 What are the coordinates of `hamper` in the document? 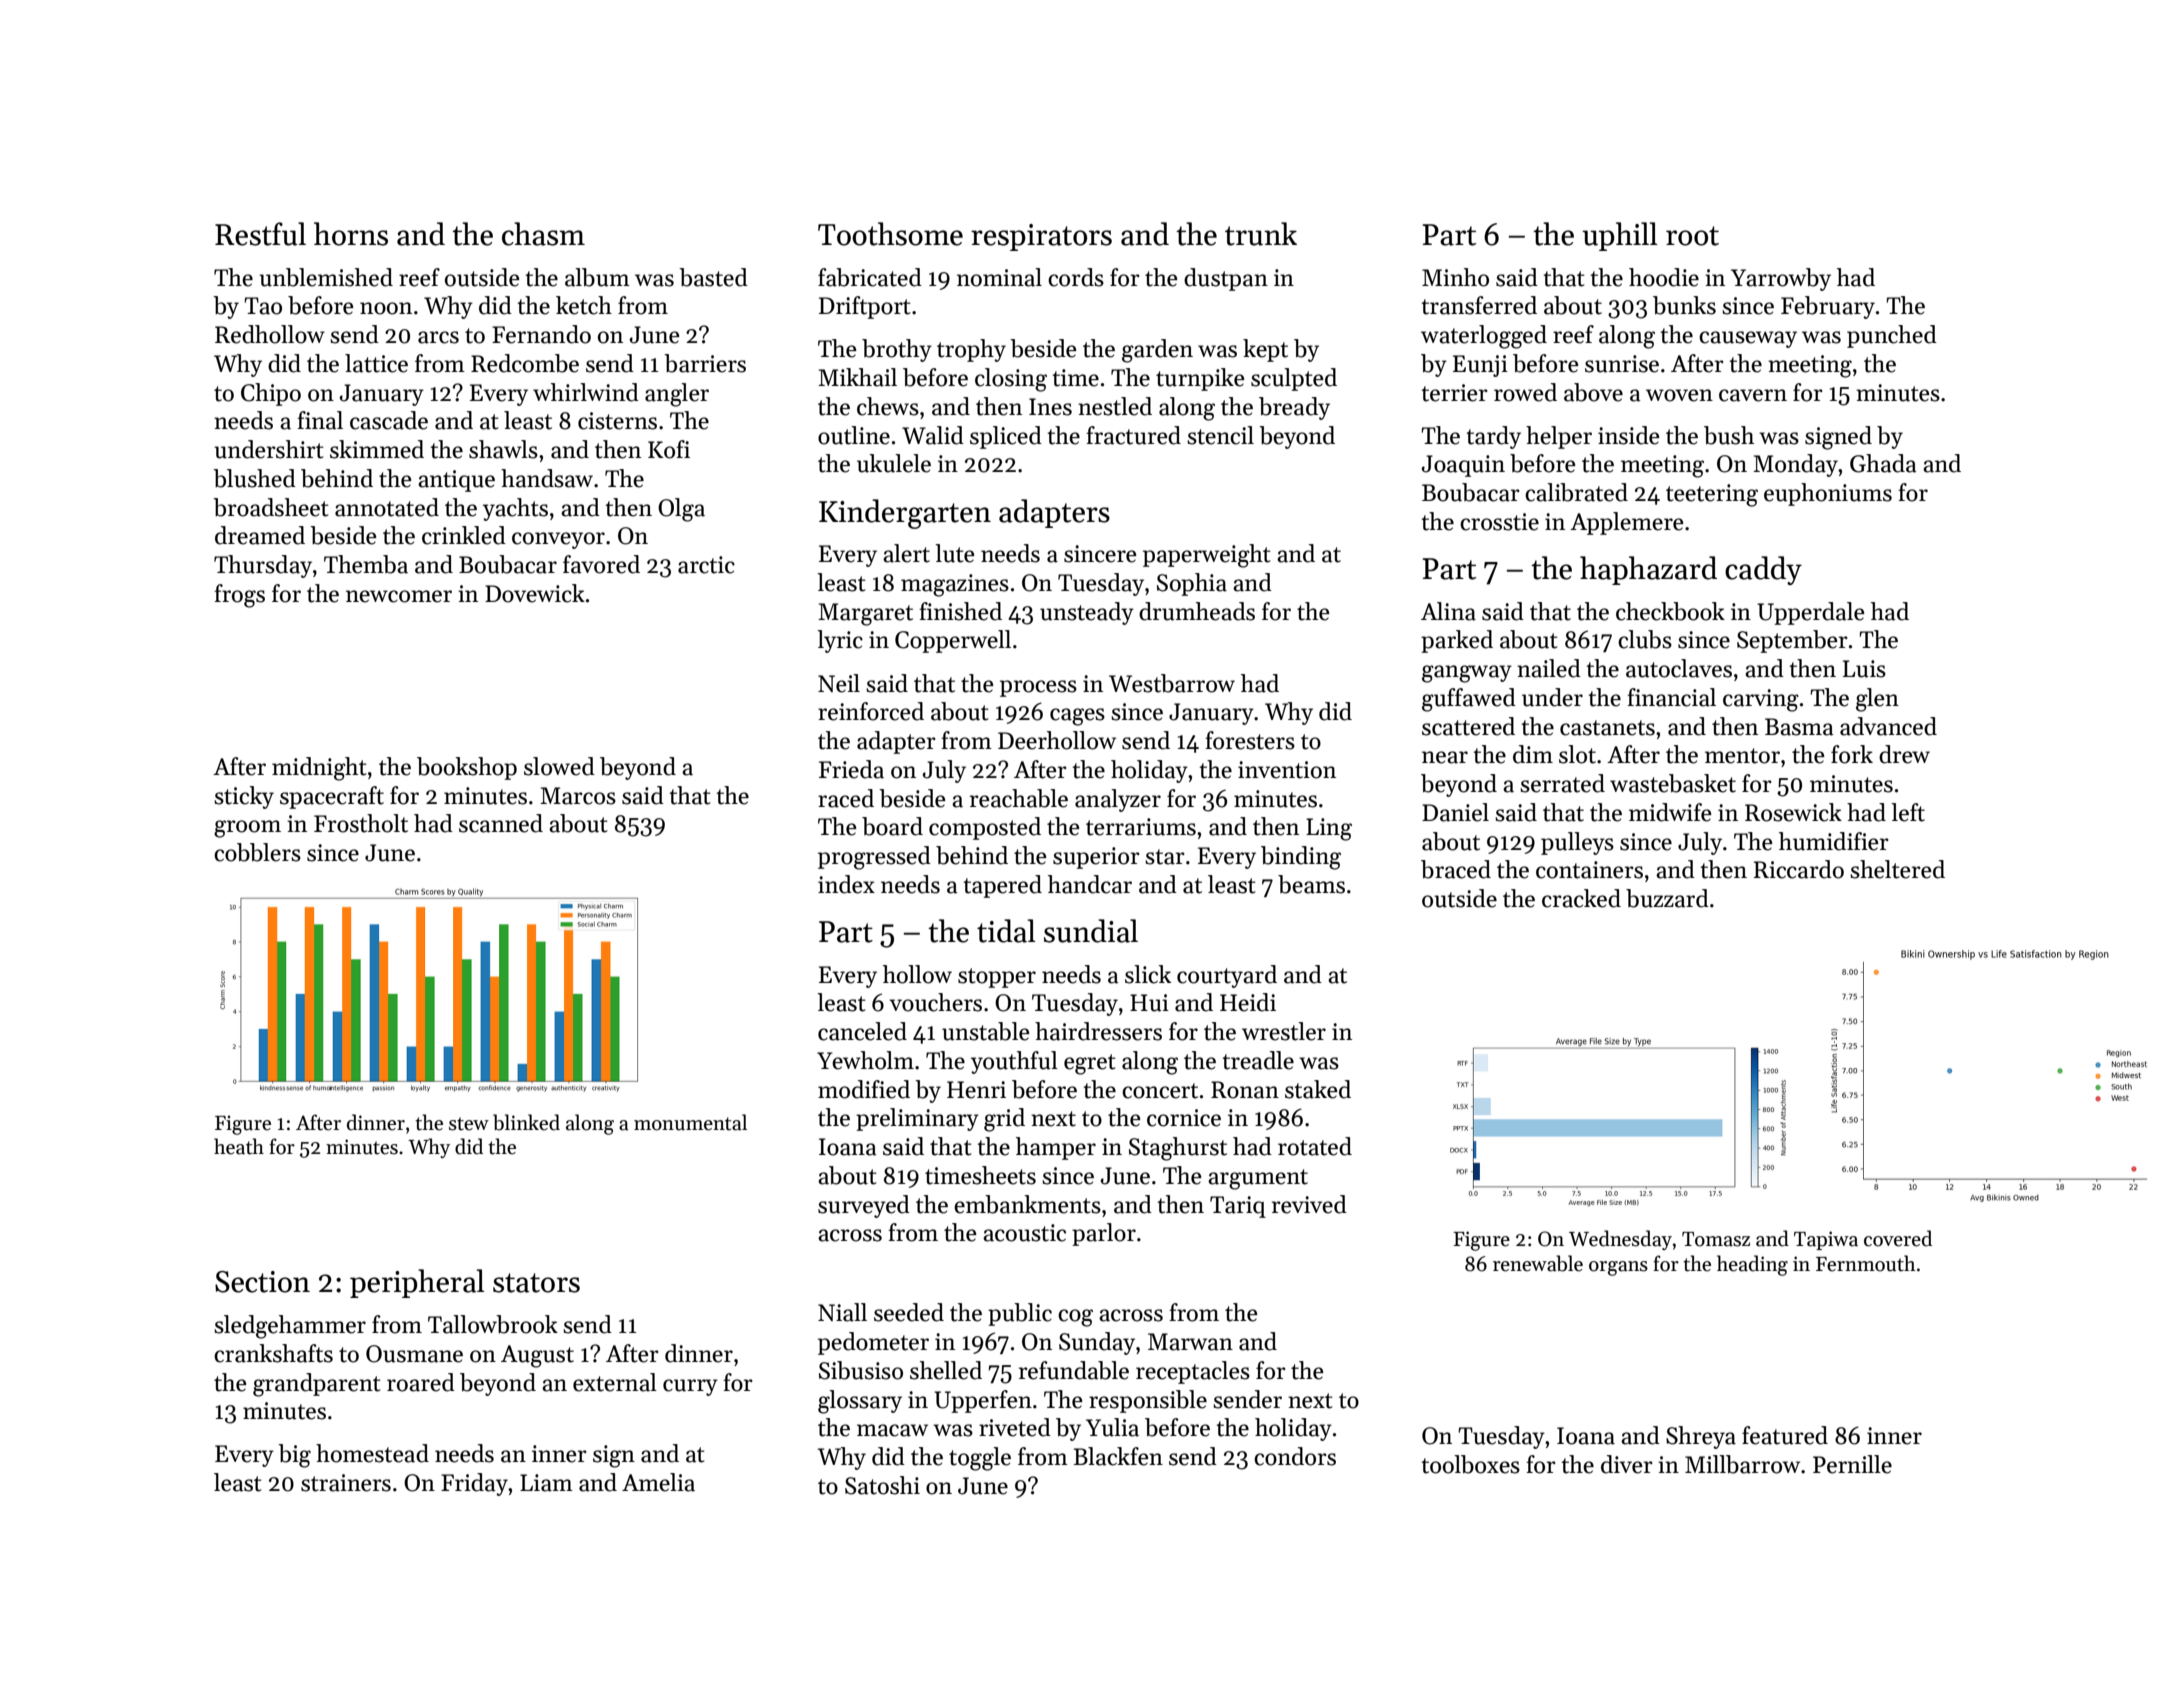 It's located at (1056, 1148).
